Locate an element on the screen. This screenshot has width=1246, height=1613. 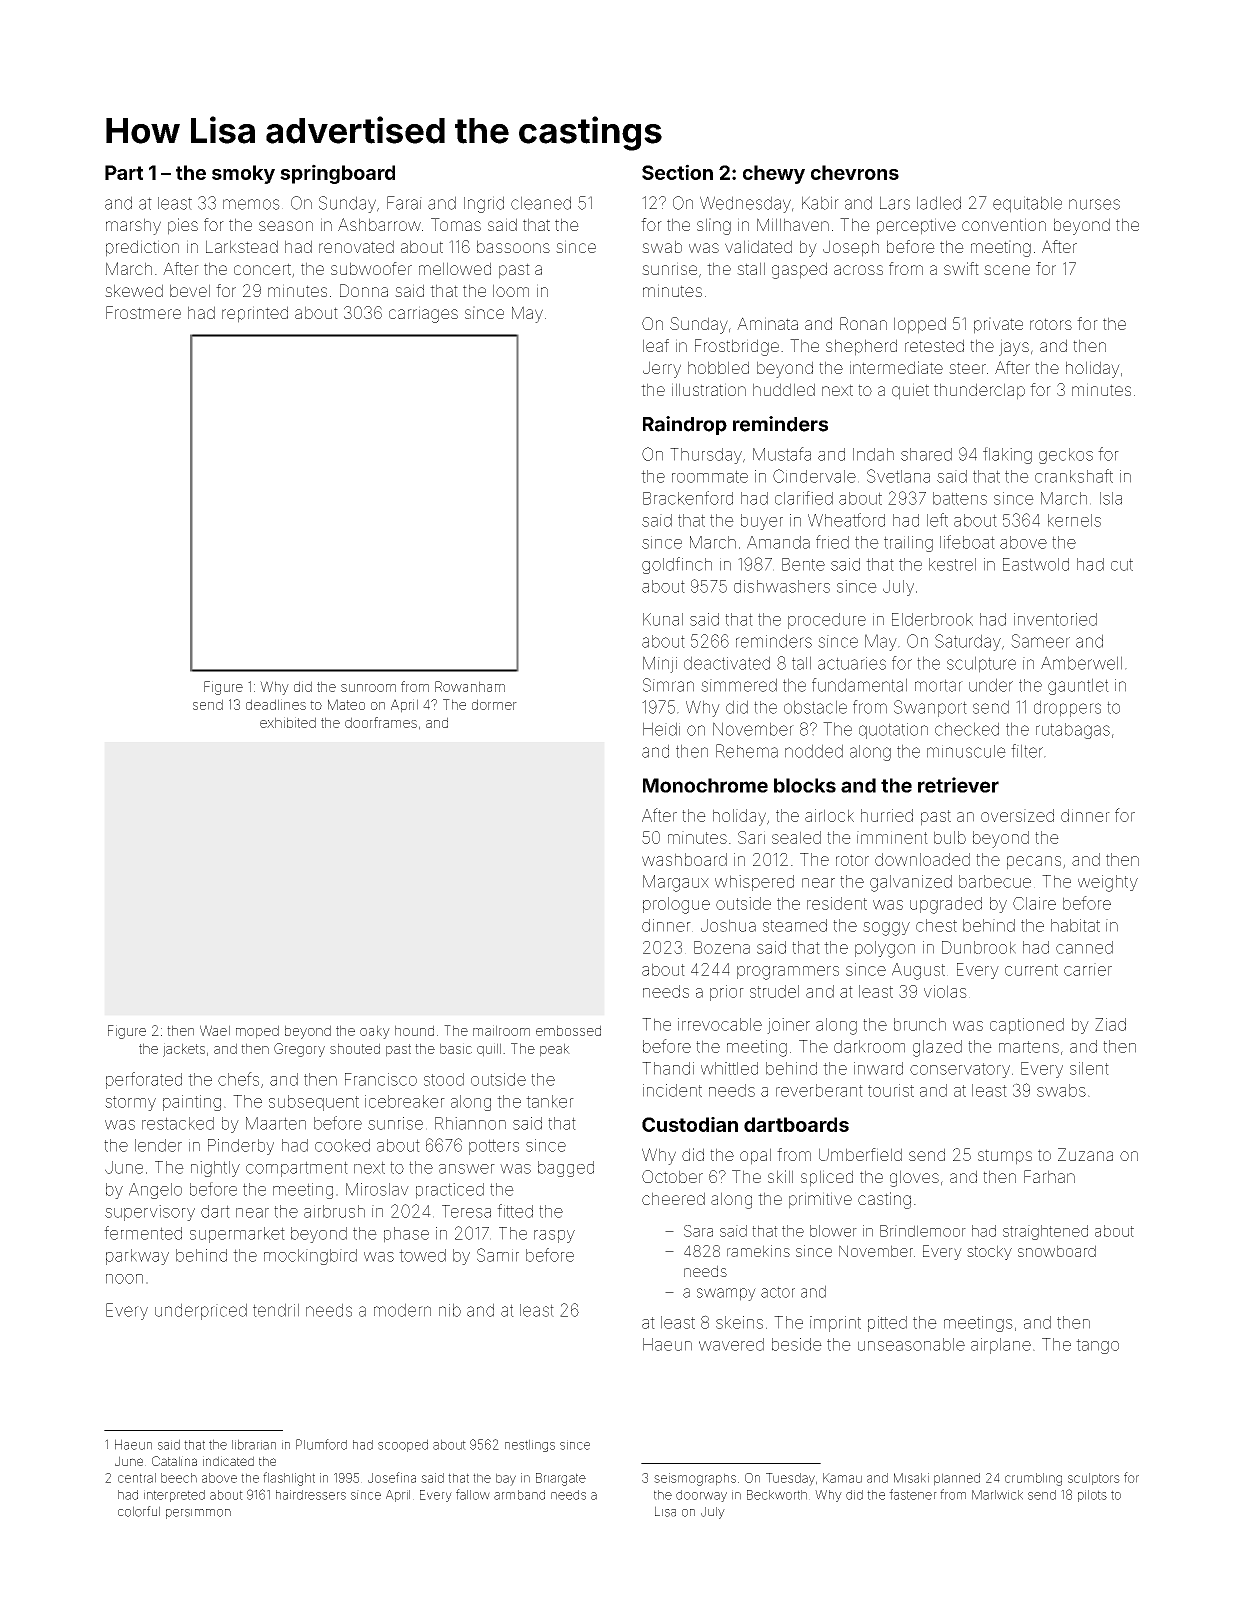
tendril is located at coordinates (276, 1310).
